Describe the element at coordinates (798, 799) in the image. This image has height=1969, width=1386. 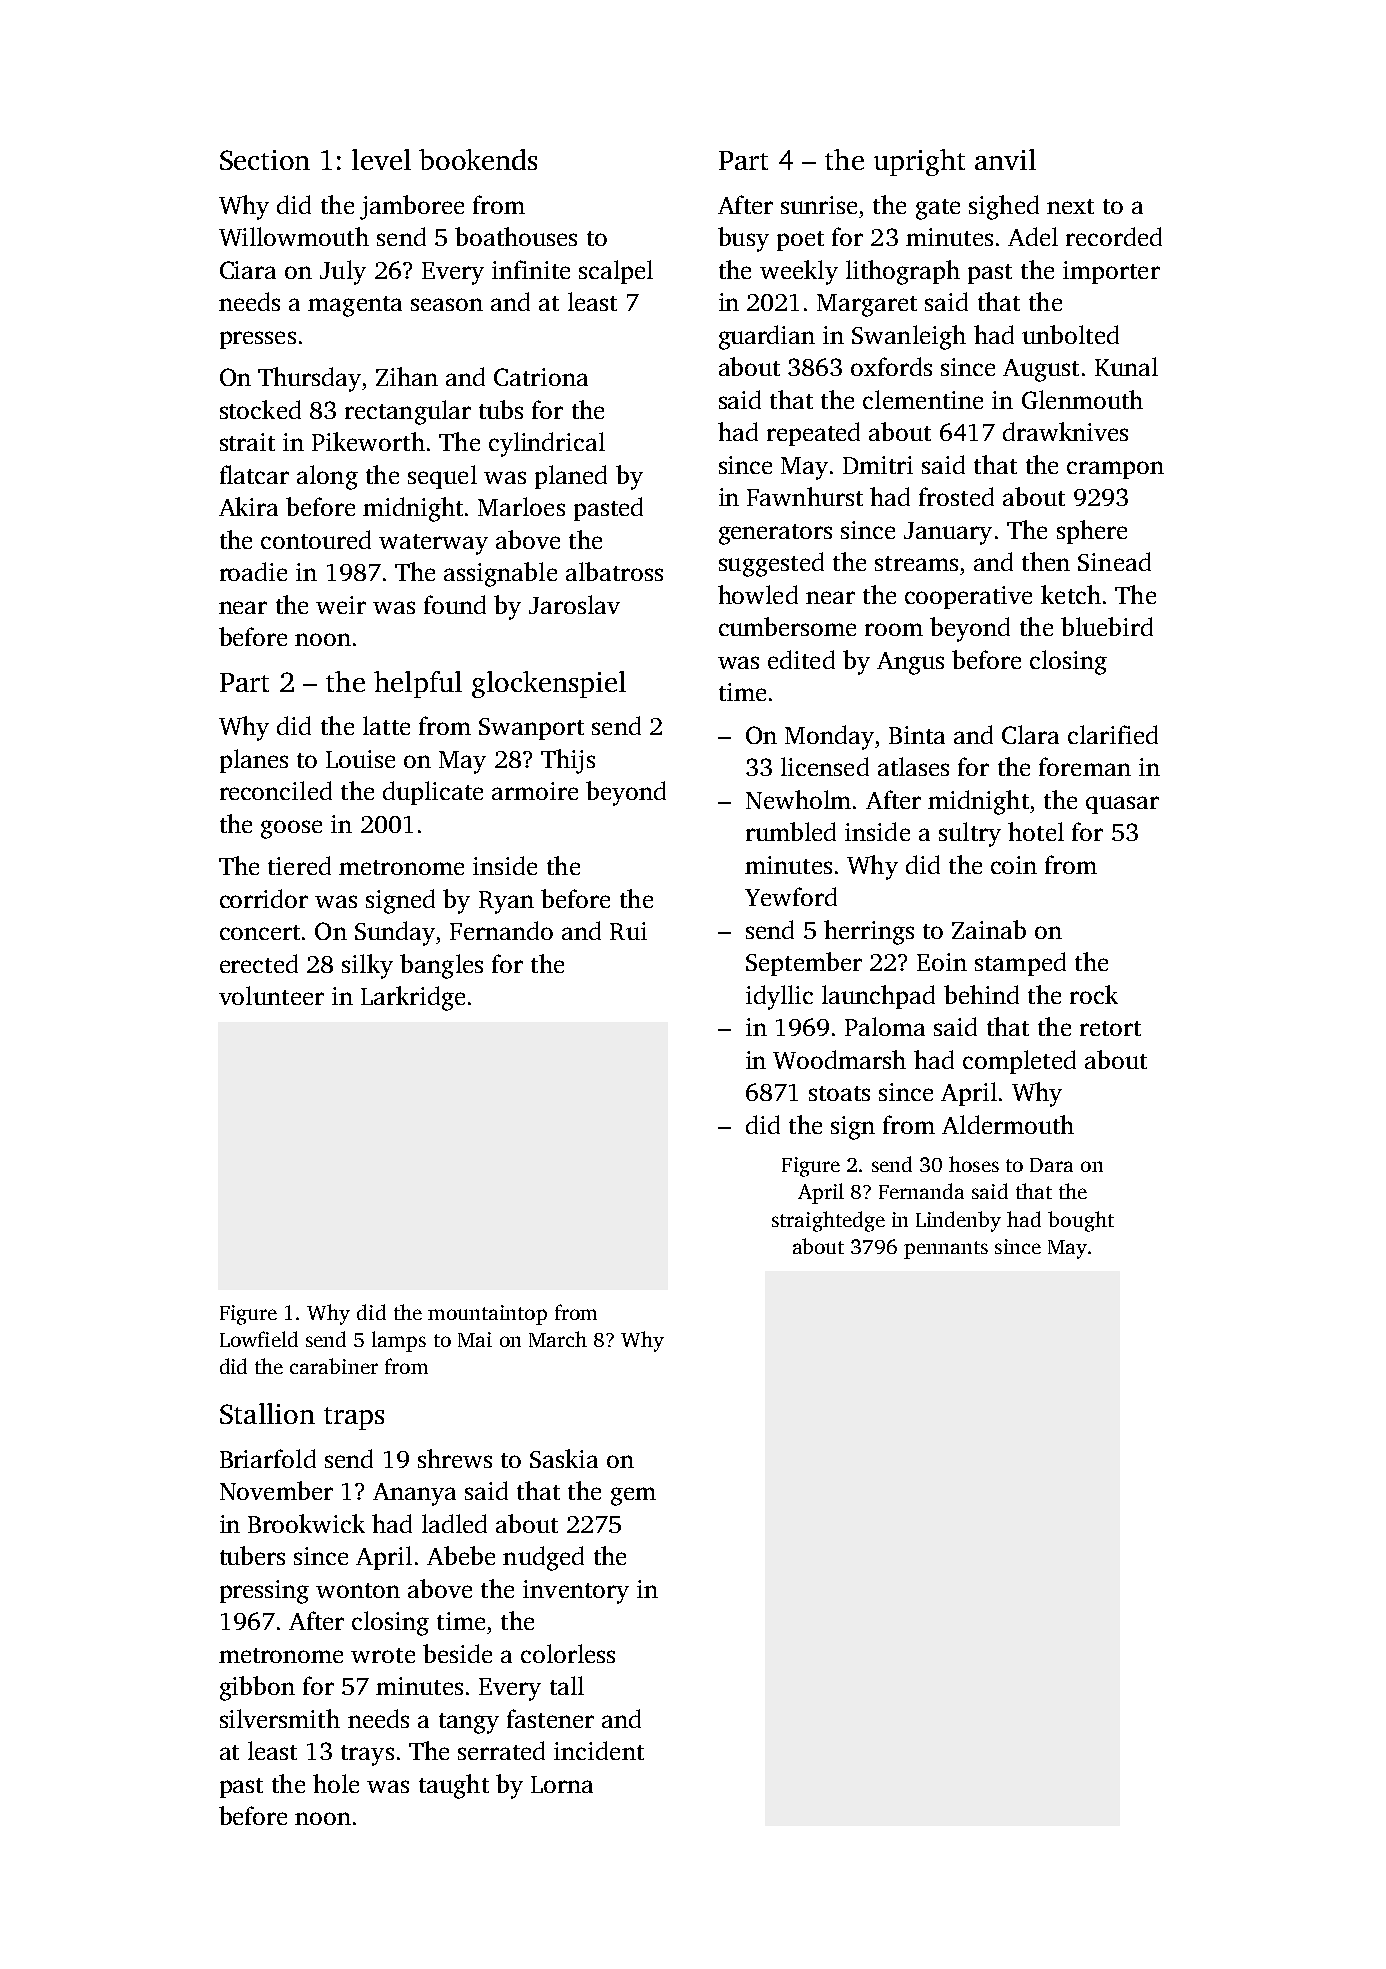
I see `Newholm` at that location.
